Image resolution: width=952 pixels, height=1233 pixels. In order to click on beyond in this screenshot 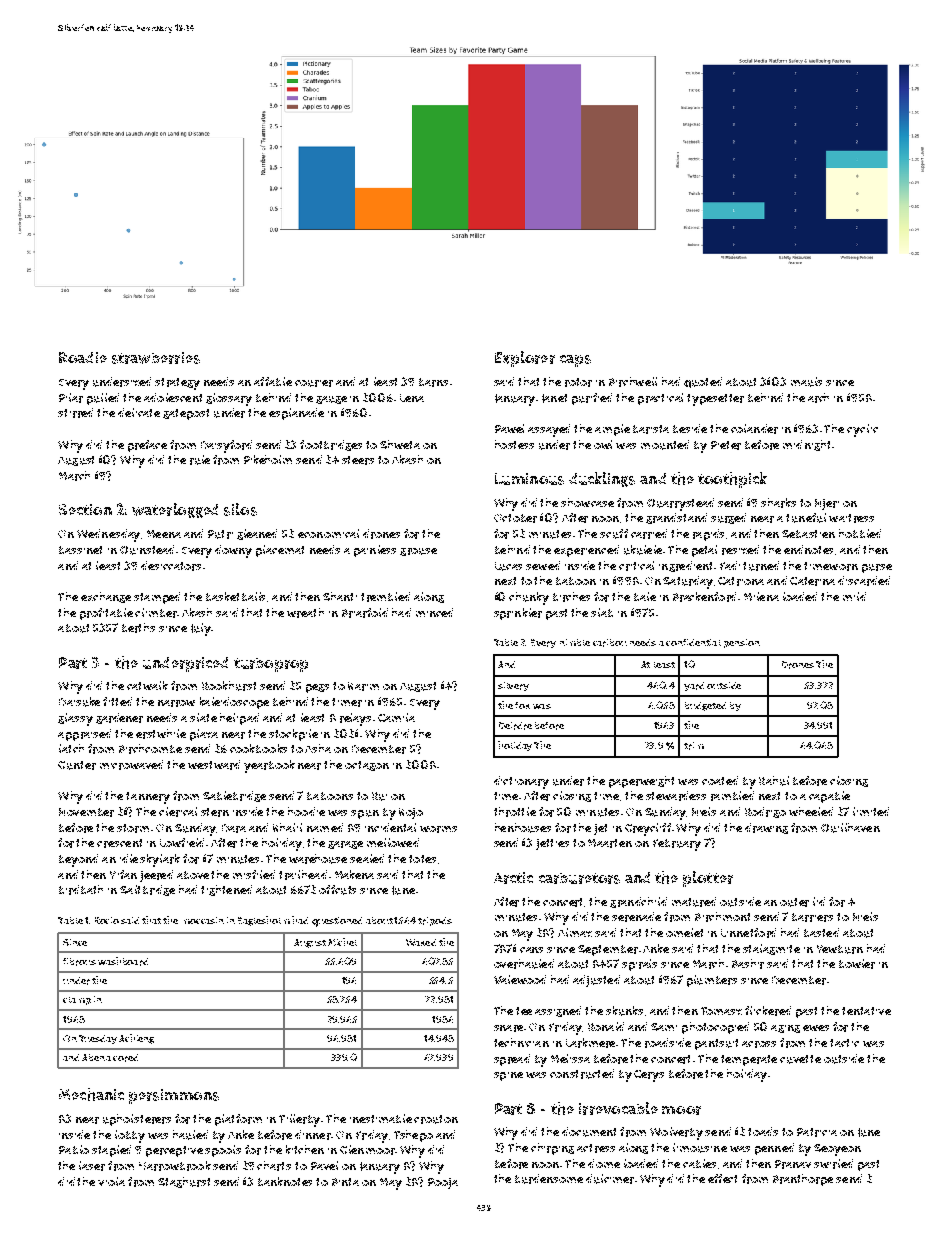, I will do `click(78, 860)`.
